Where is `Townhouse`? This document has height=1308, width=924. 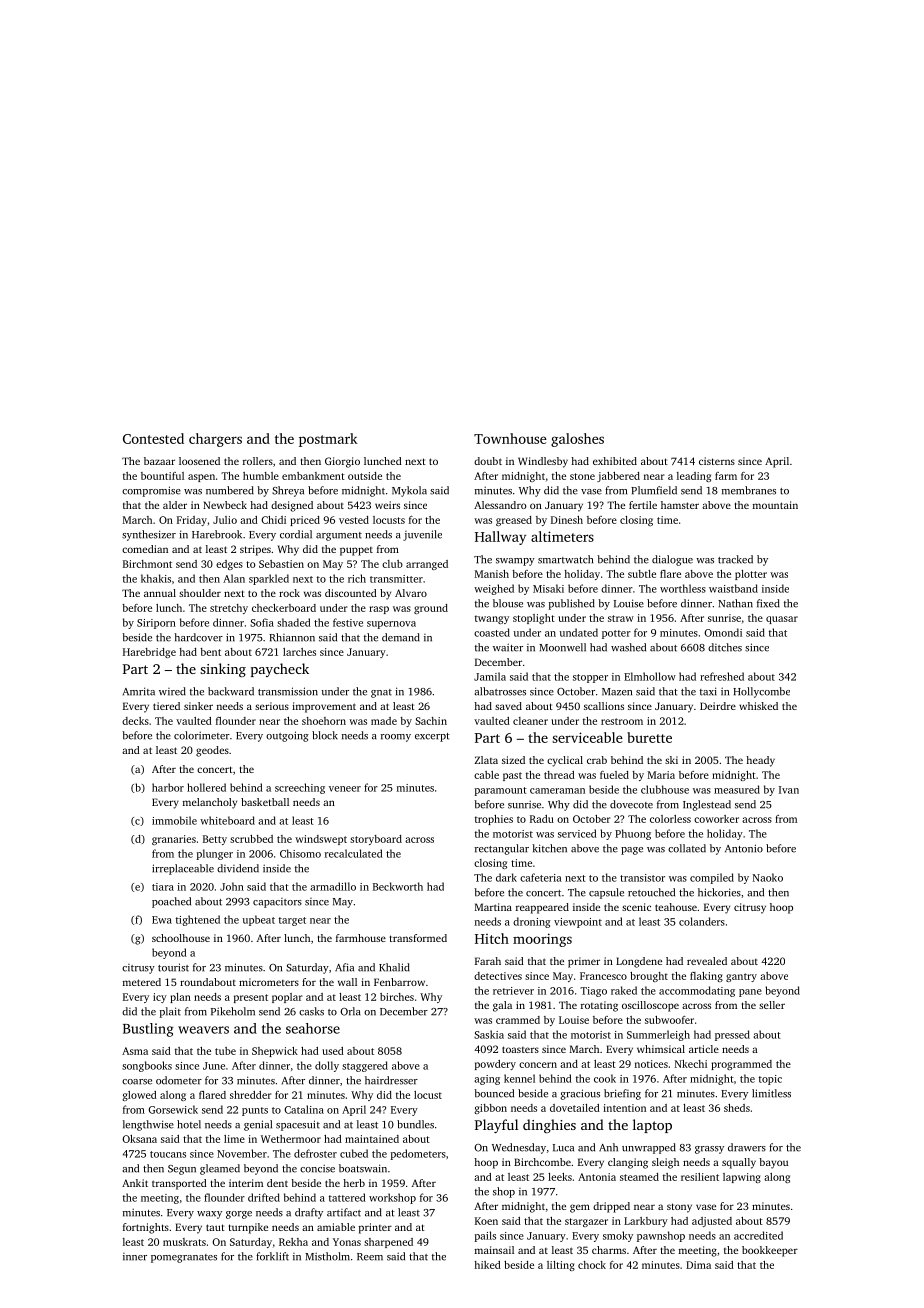
Townhouse is located at coordinates (510, 438).
